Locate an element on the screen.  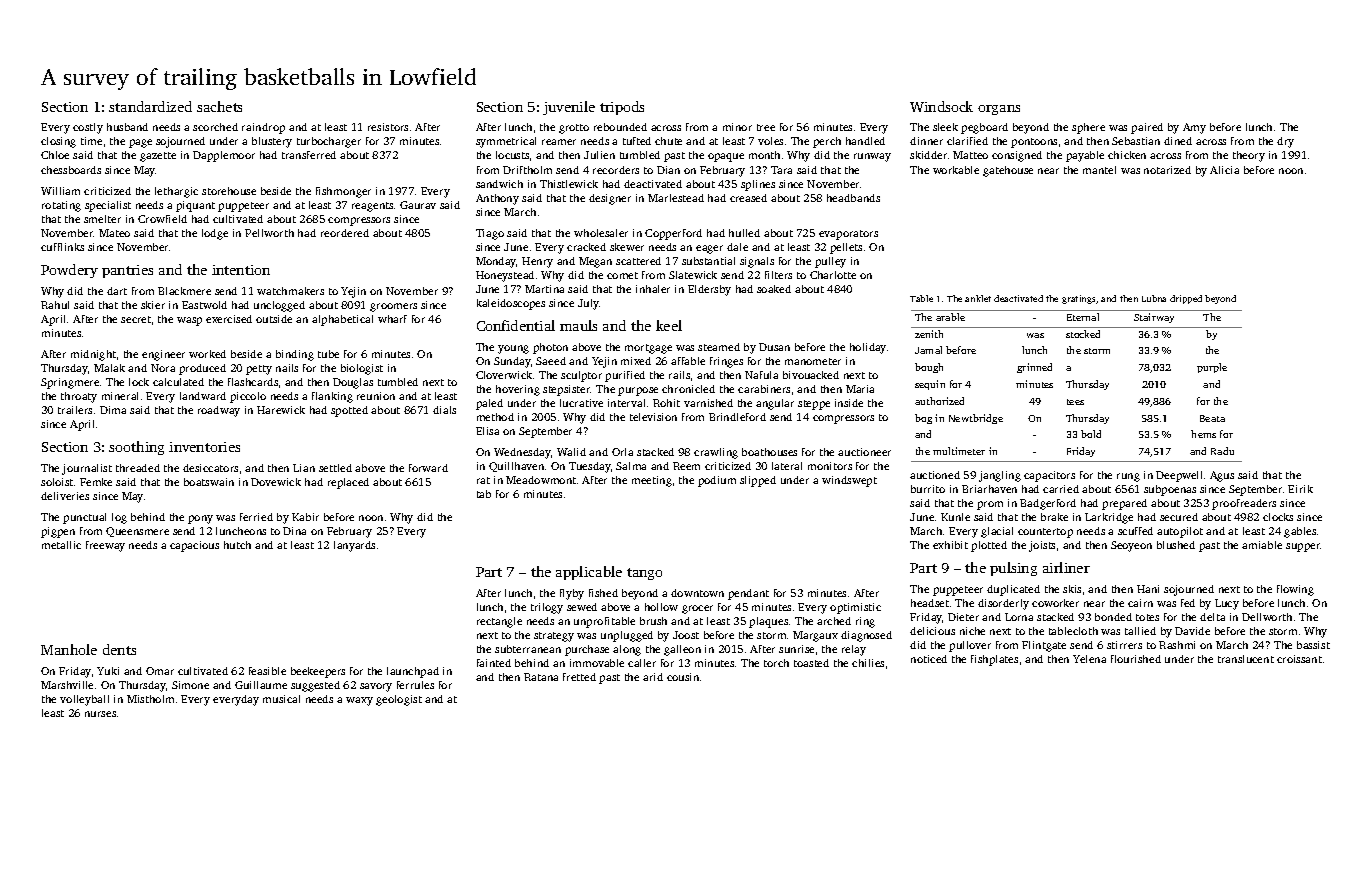
cousin is located at coordinates (683, 677).
